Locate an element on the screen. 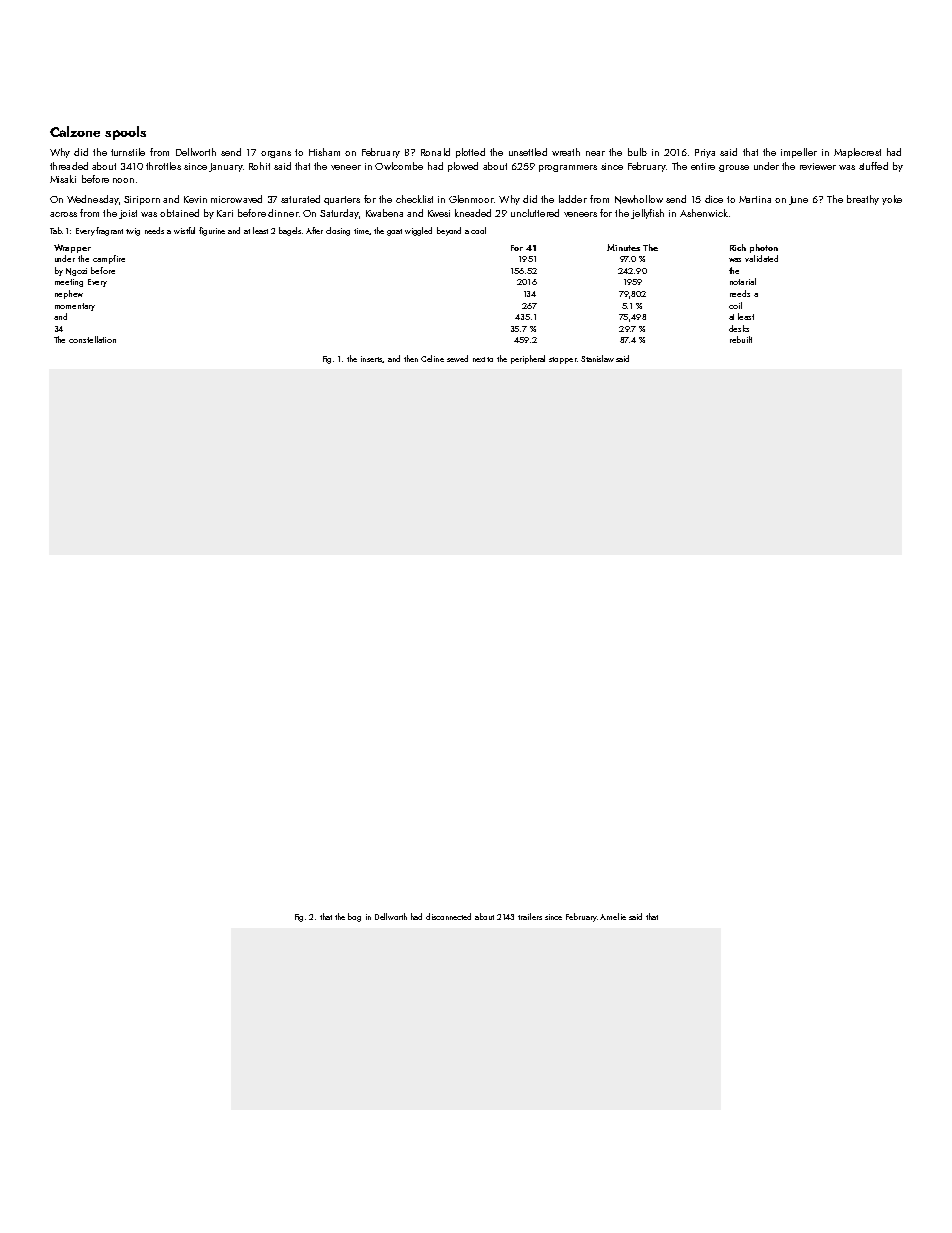  constellation is located at coordinates (92, 339).
